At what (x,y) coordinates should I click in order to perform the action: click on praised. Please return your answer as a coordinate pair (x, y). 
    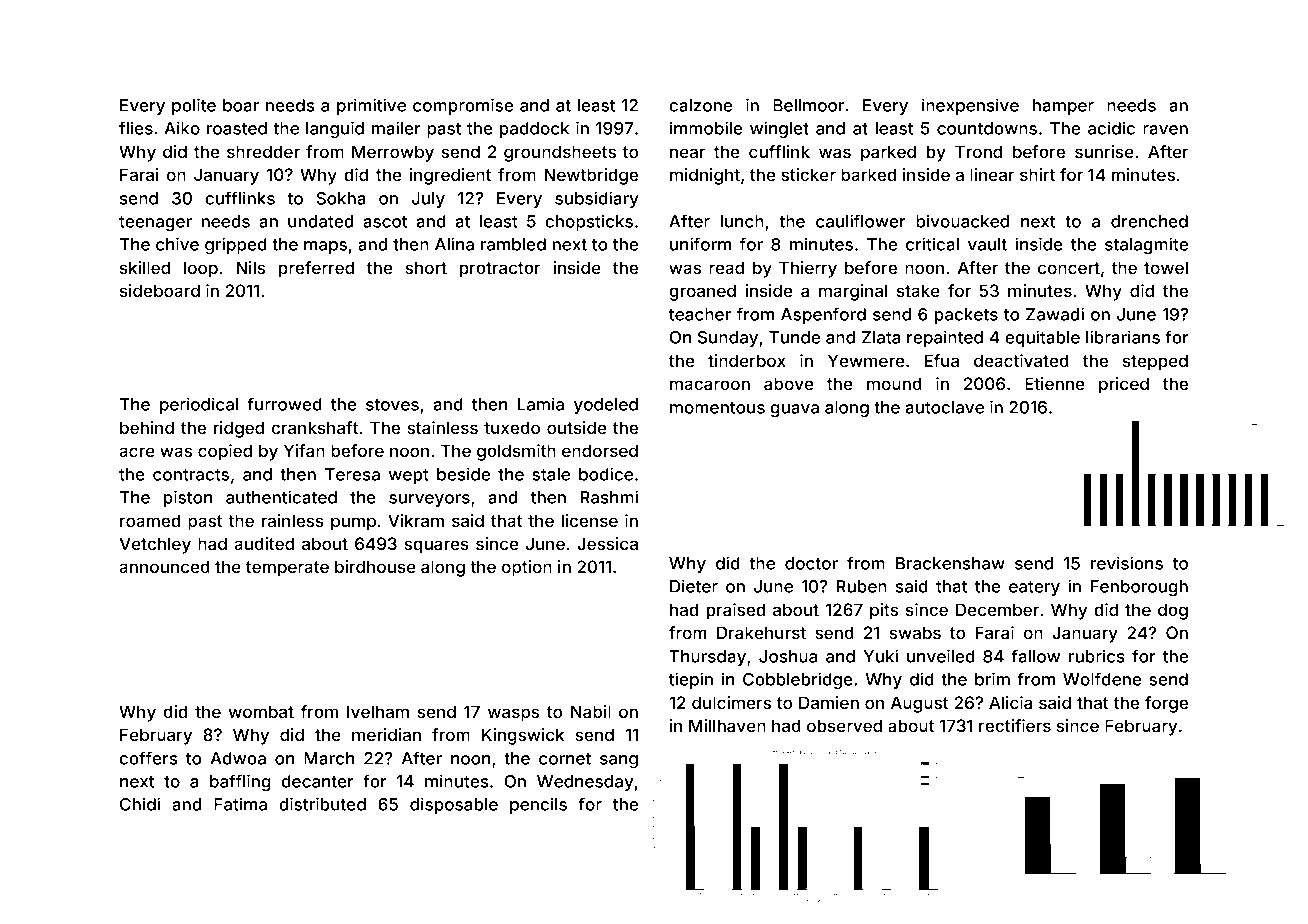
    Looking at the image, I should click on (735, 611).
